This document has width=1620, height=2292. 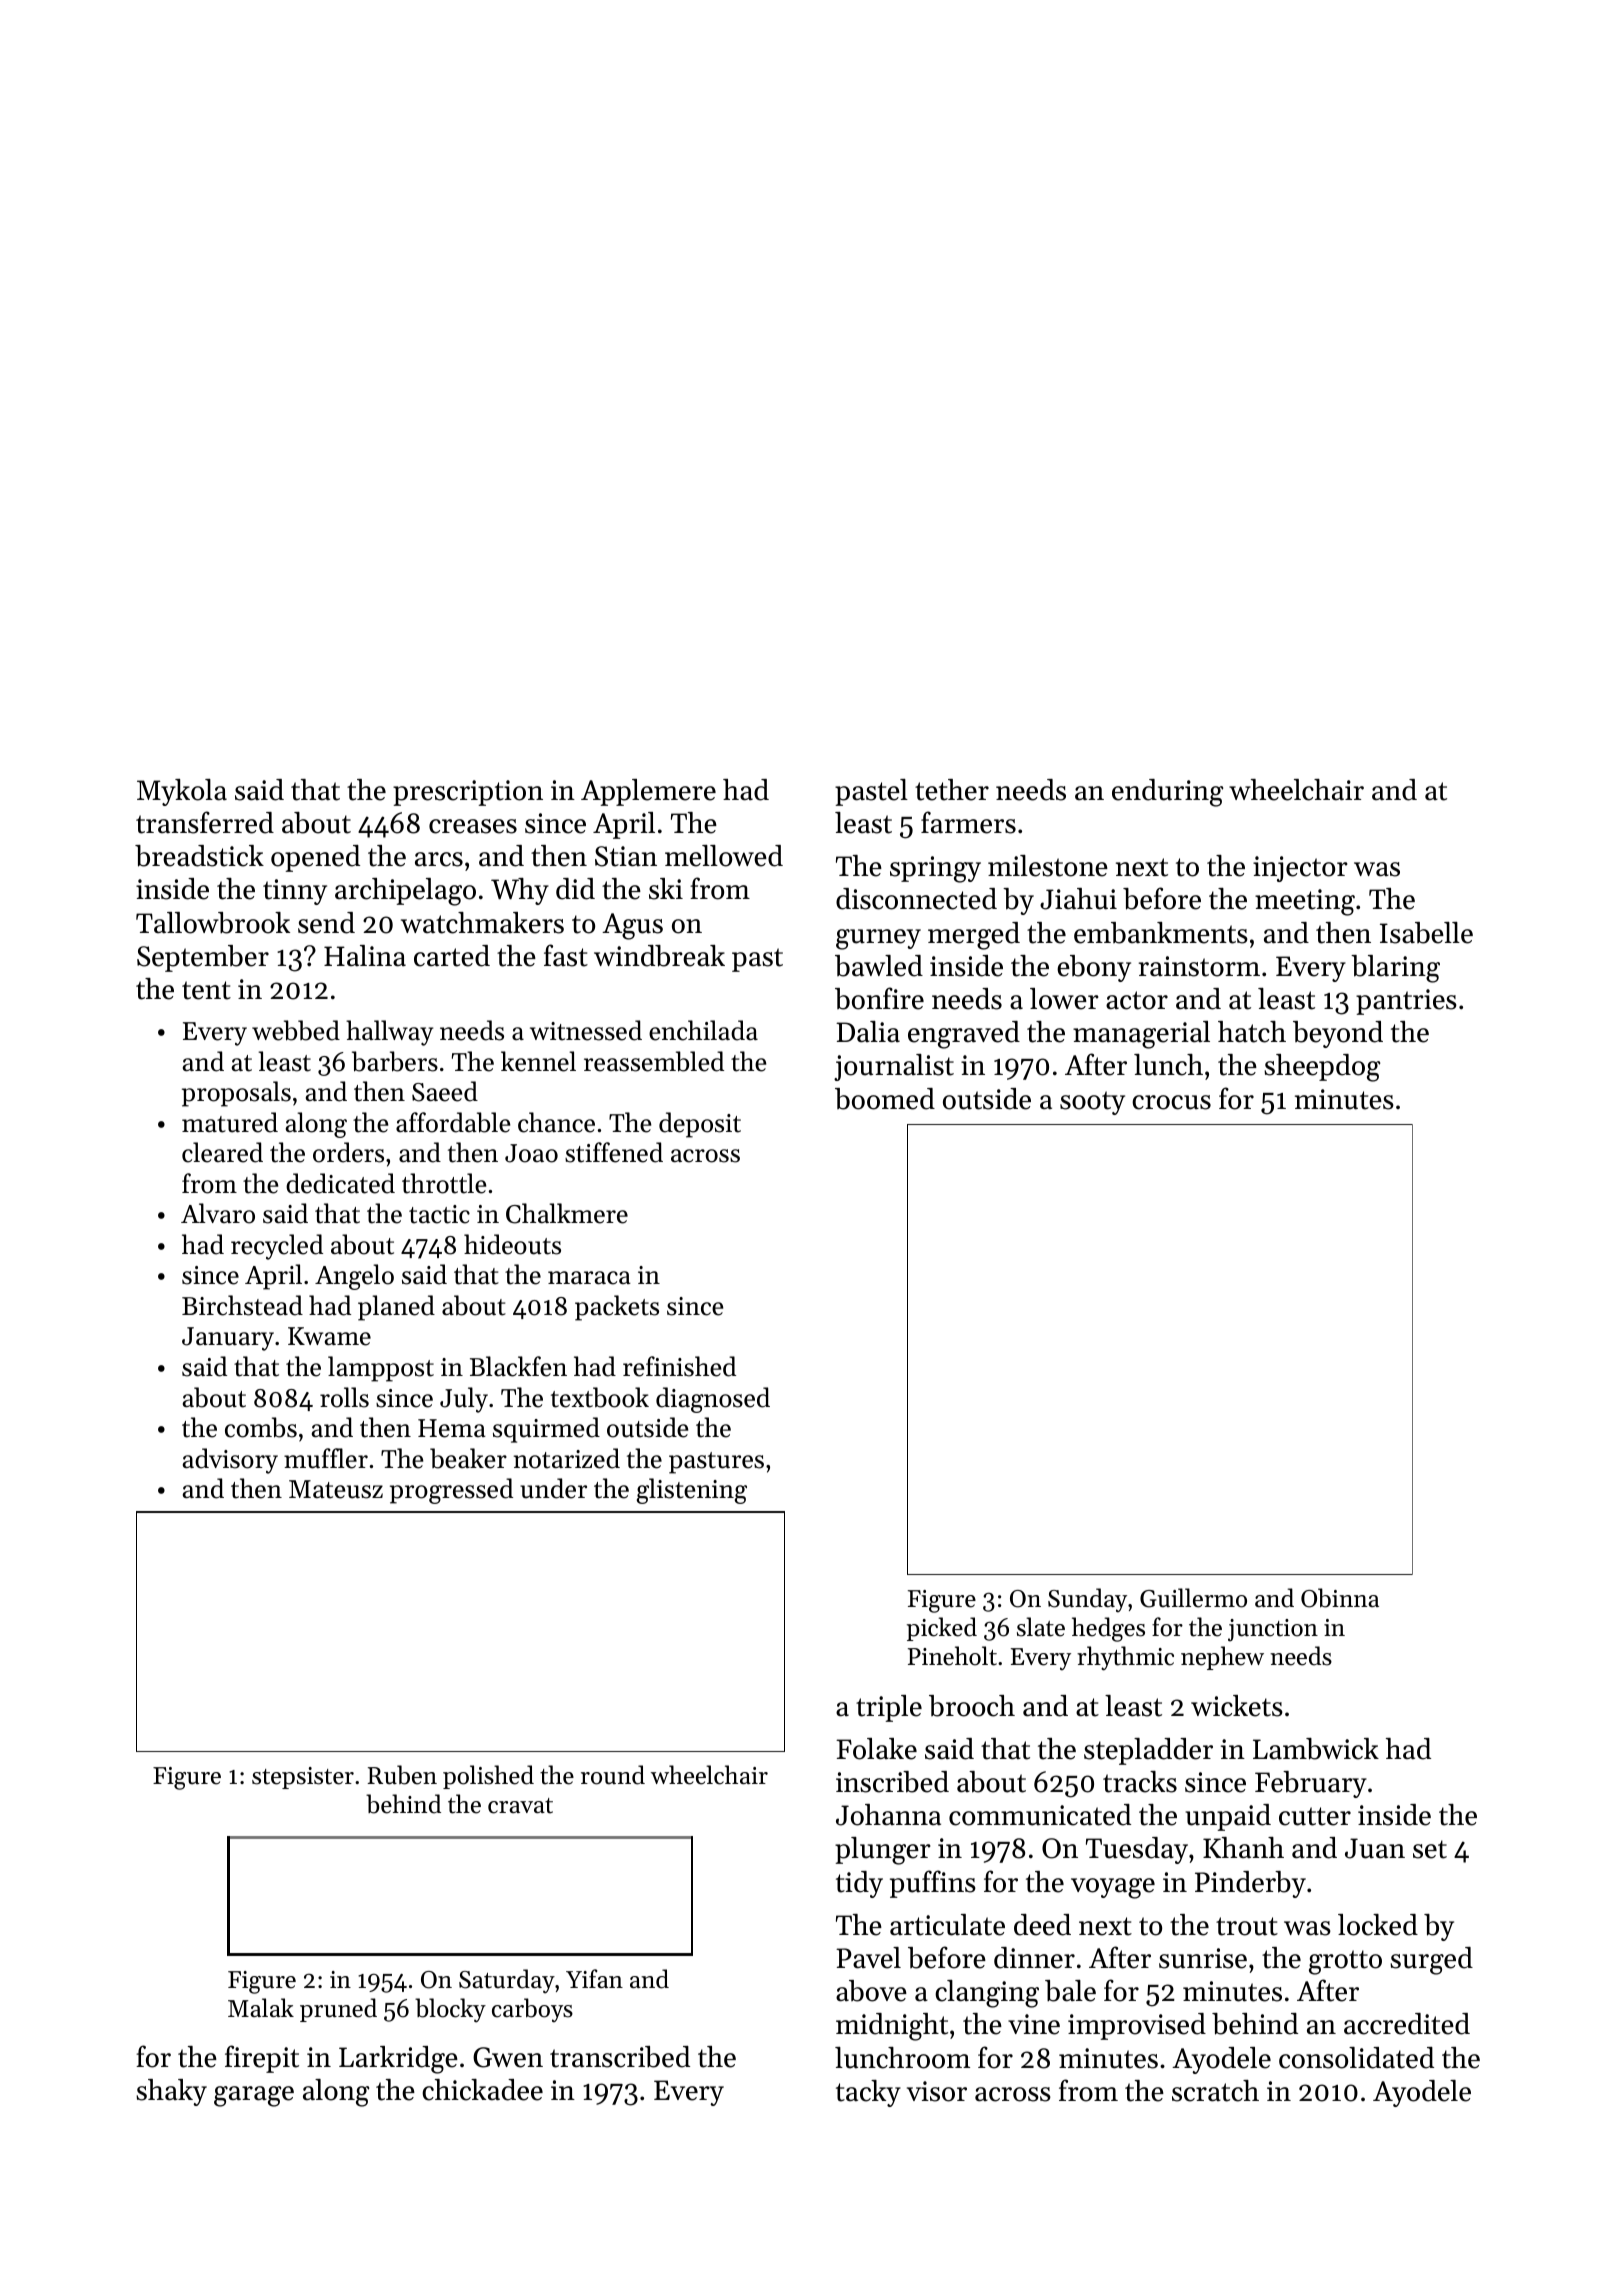 What do you see at coordinates (261, 1427) in the document?
I see `combs` at bounding box center [261, 1427].
